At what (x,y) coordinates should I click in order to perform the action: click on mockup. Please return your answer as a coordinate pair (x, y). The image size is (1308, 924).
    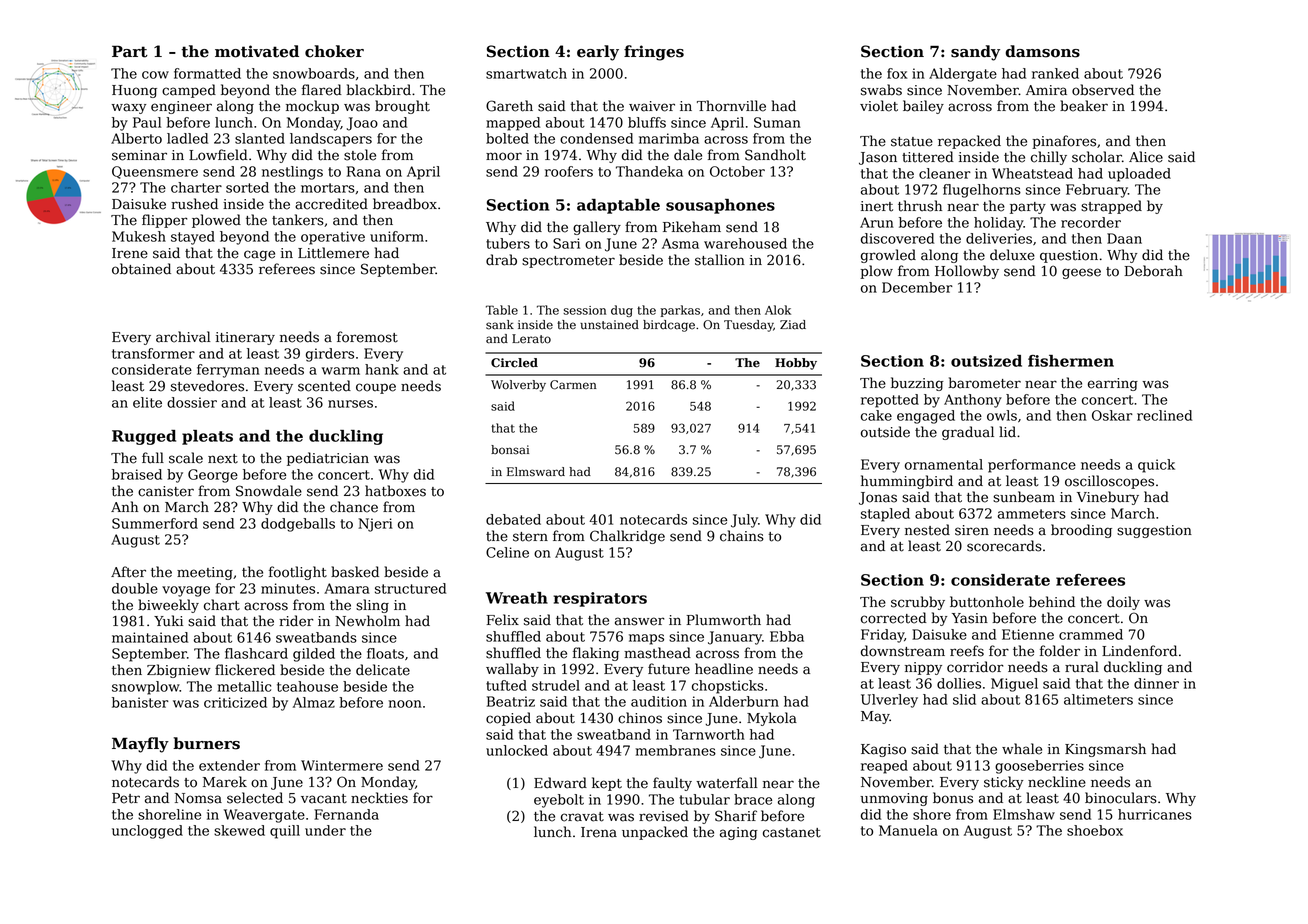
    Looking at the image, I should click on (312, 107).
